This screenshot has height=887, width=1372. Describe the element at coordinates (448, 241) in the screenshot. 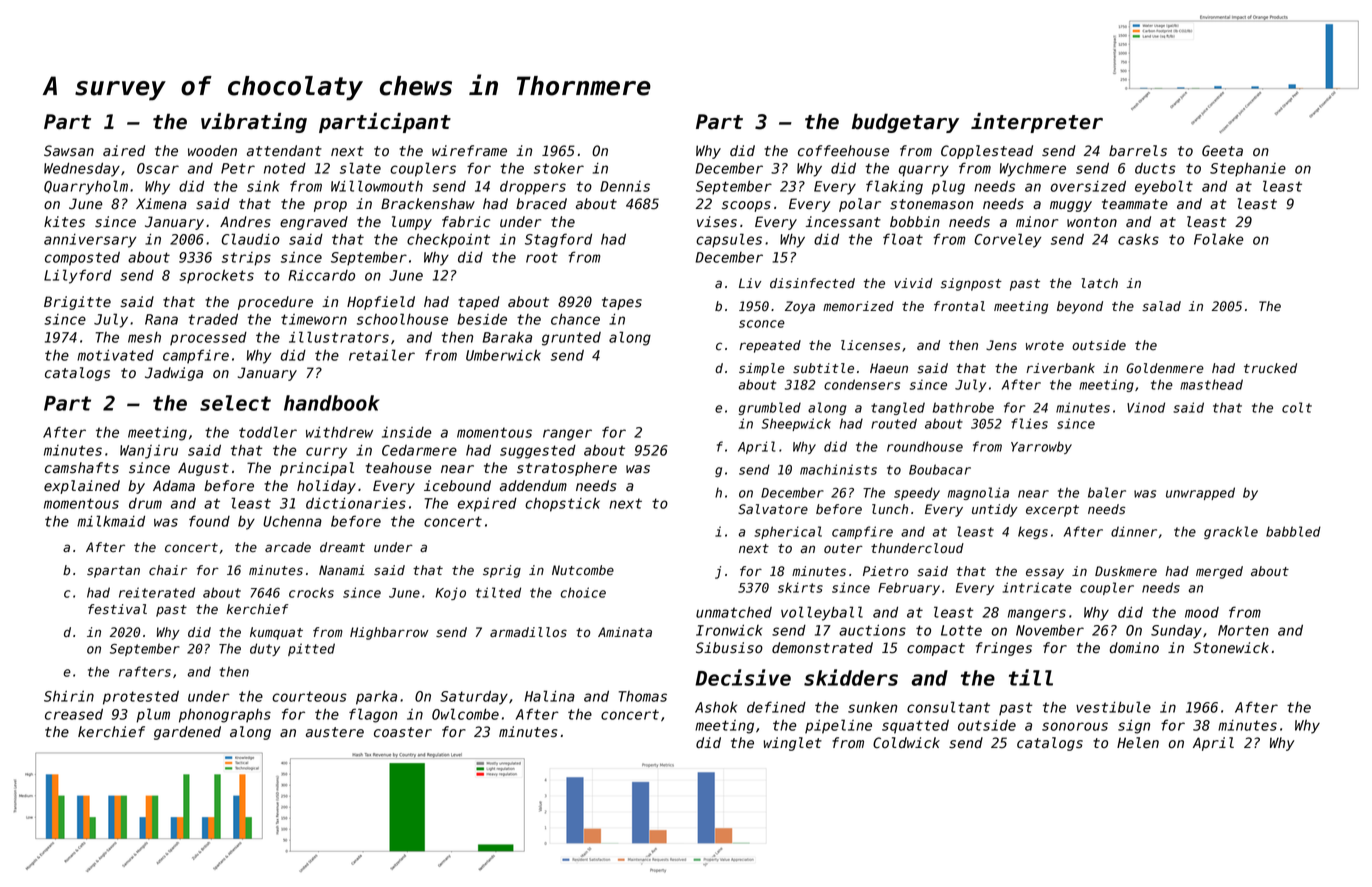

I see `checkpoint` at that location.
